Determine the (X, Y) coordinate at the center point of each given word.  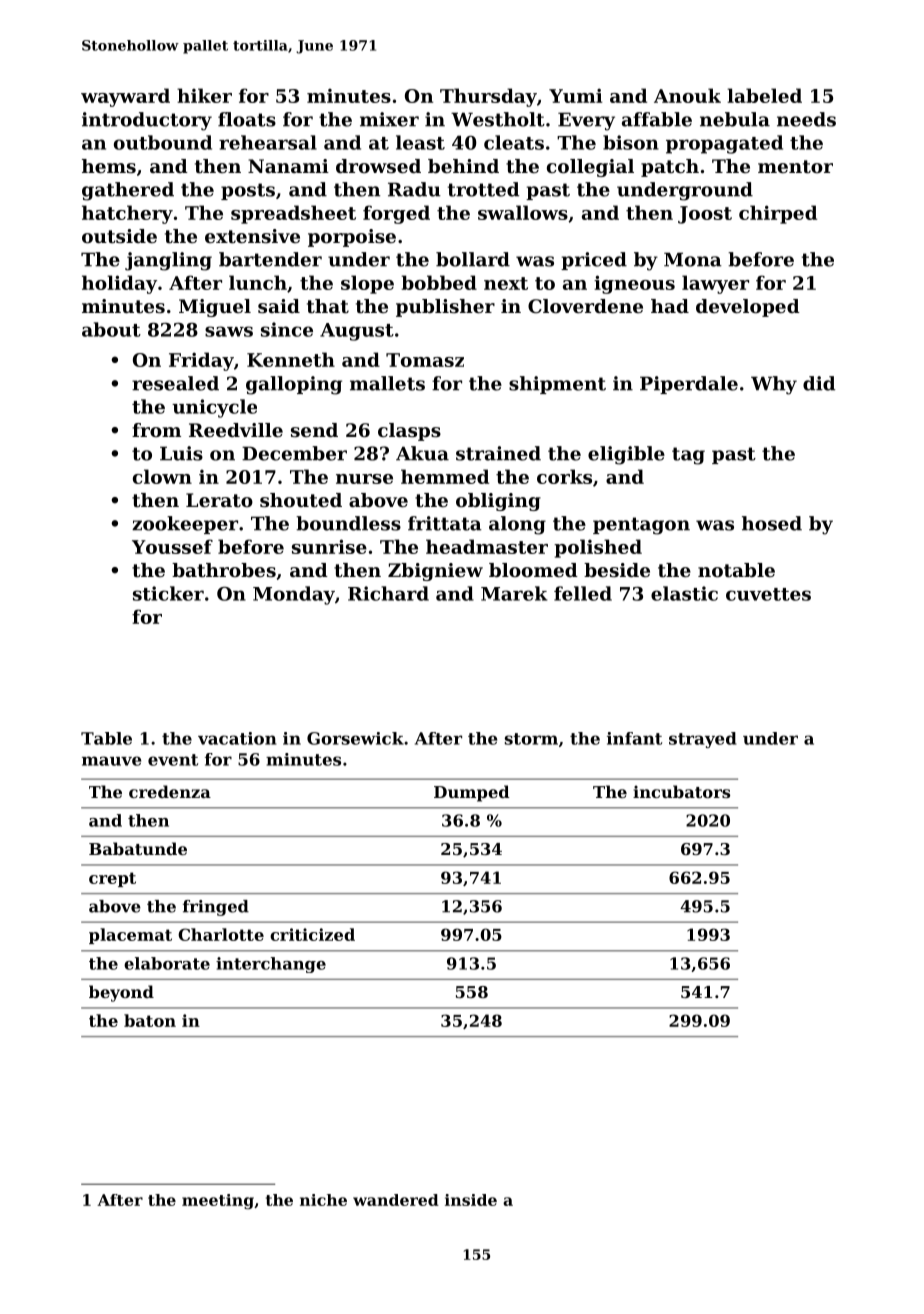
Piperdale (689, 385)
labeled (764, 95)
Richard (388, 593)
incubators (681, 791)
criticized (312, 934)
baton (150, 1020)
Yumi (575, 95)
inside (471, 1200)
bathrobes (224, 570)
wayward (125, 97)
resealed (175, 383)
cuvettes (768, 594)
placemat (130, 936)
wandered (396, 1200)
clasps (409, 432)
